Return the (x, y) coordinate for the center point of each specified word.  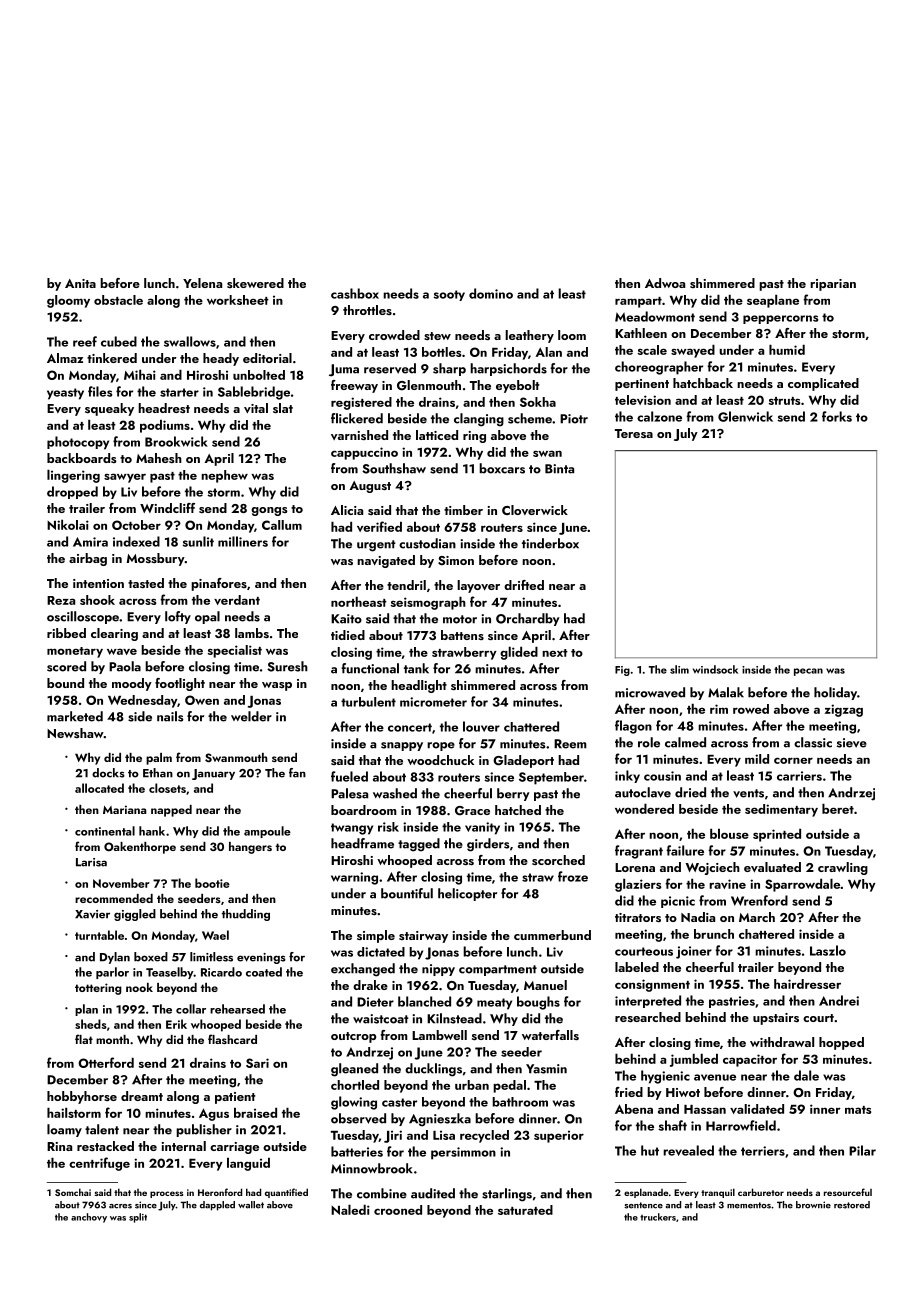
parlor (112, 973)
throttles (367, 310)
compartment (498, 970)
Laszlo (828, 950)
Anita (80, 283)
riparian (833, 285)
